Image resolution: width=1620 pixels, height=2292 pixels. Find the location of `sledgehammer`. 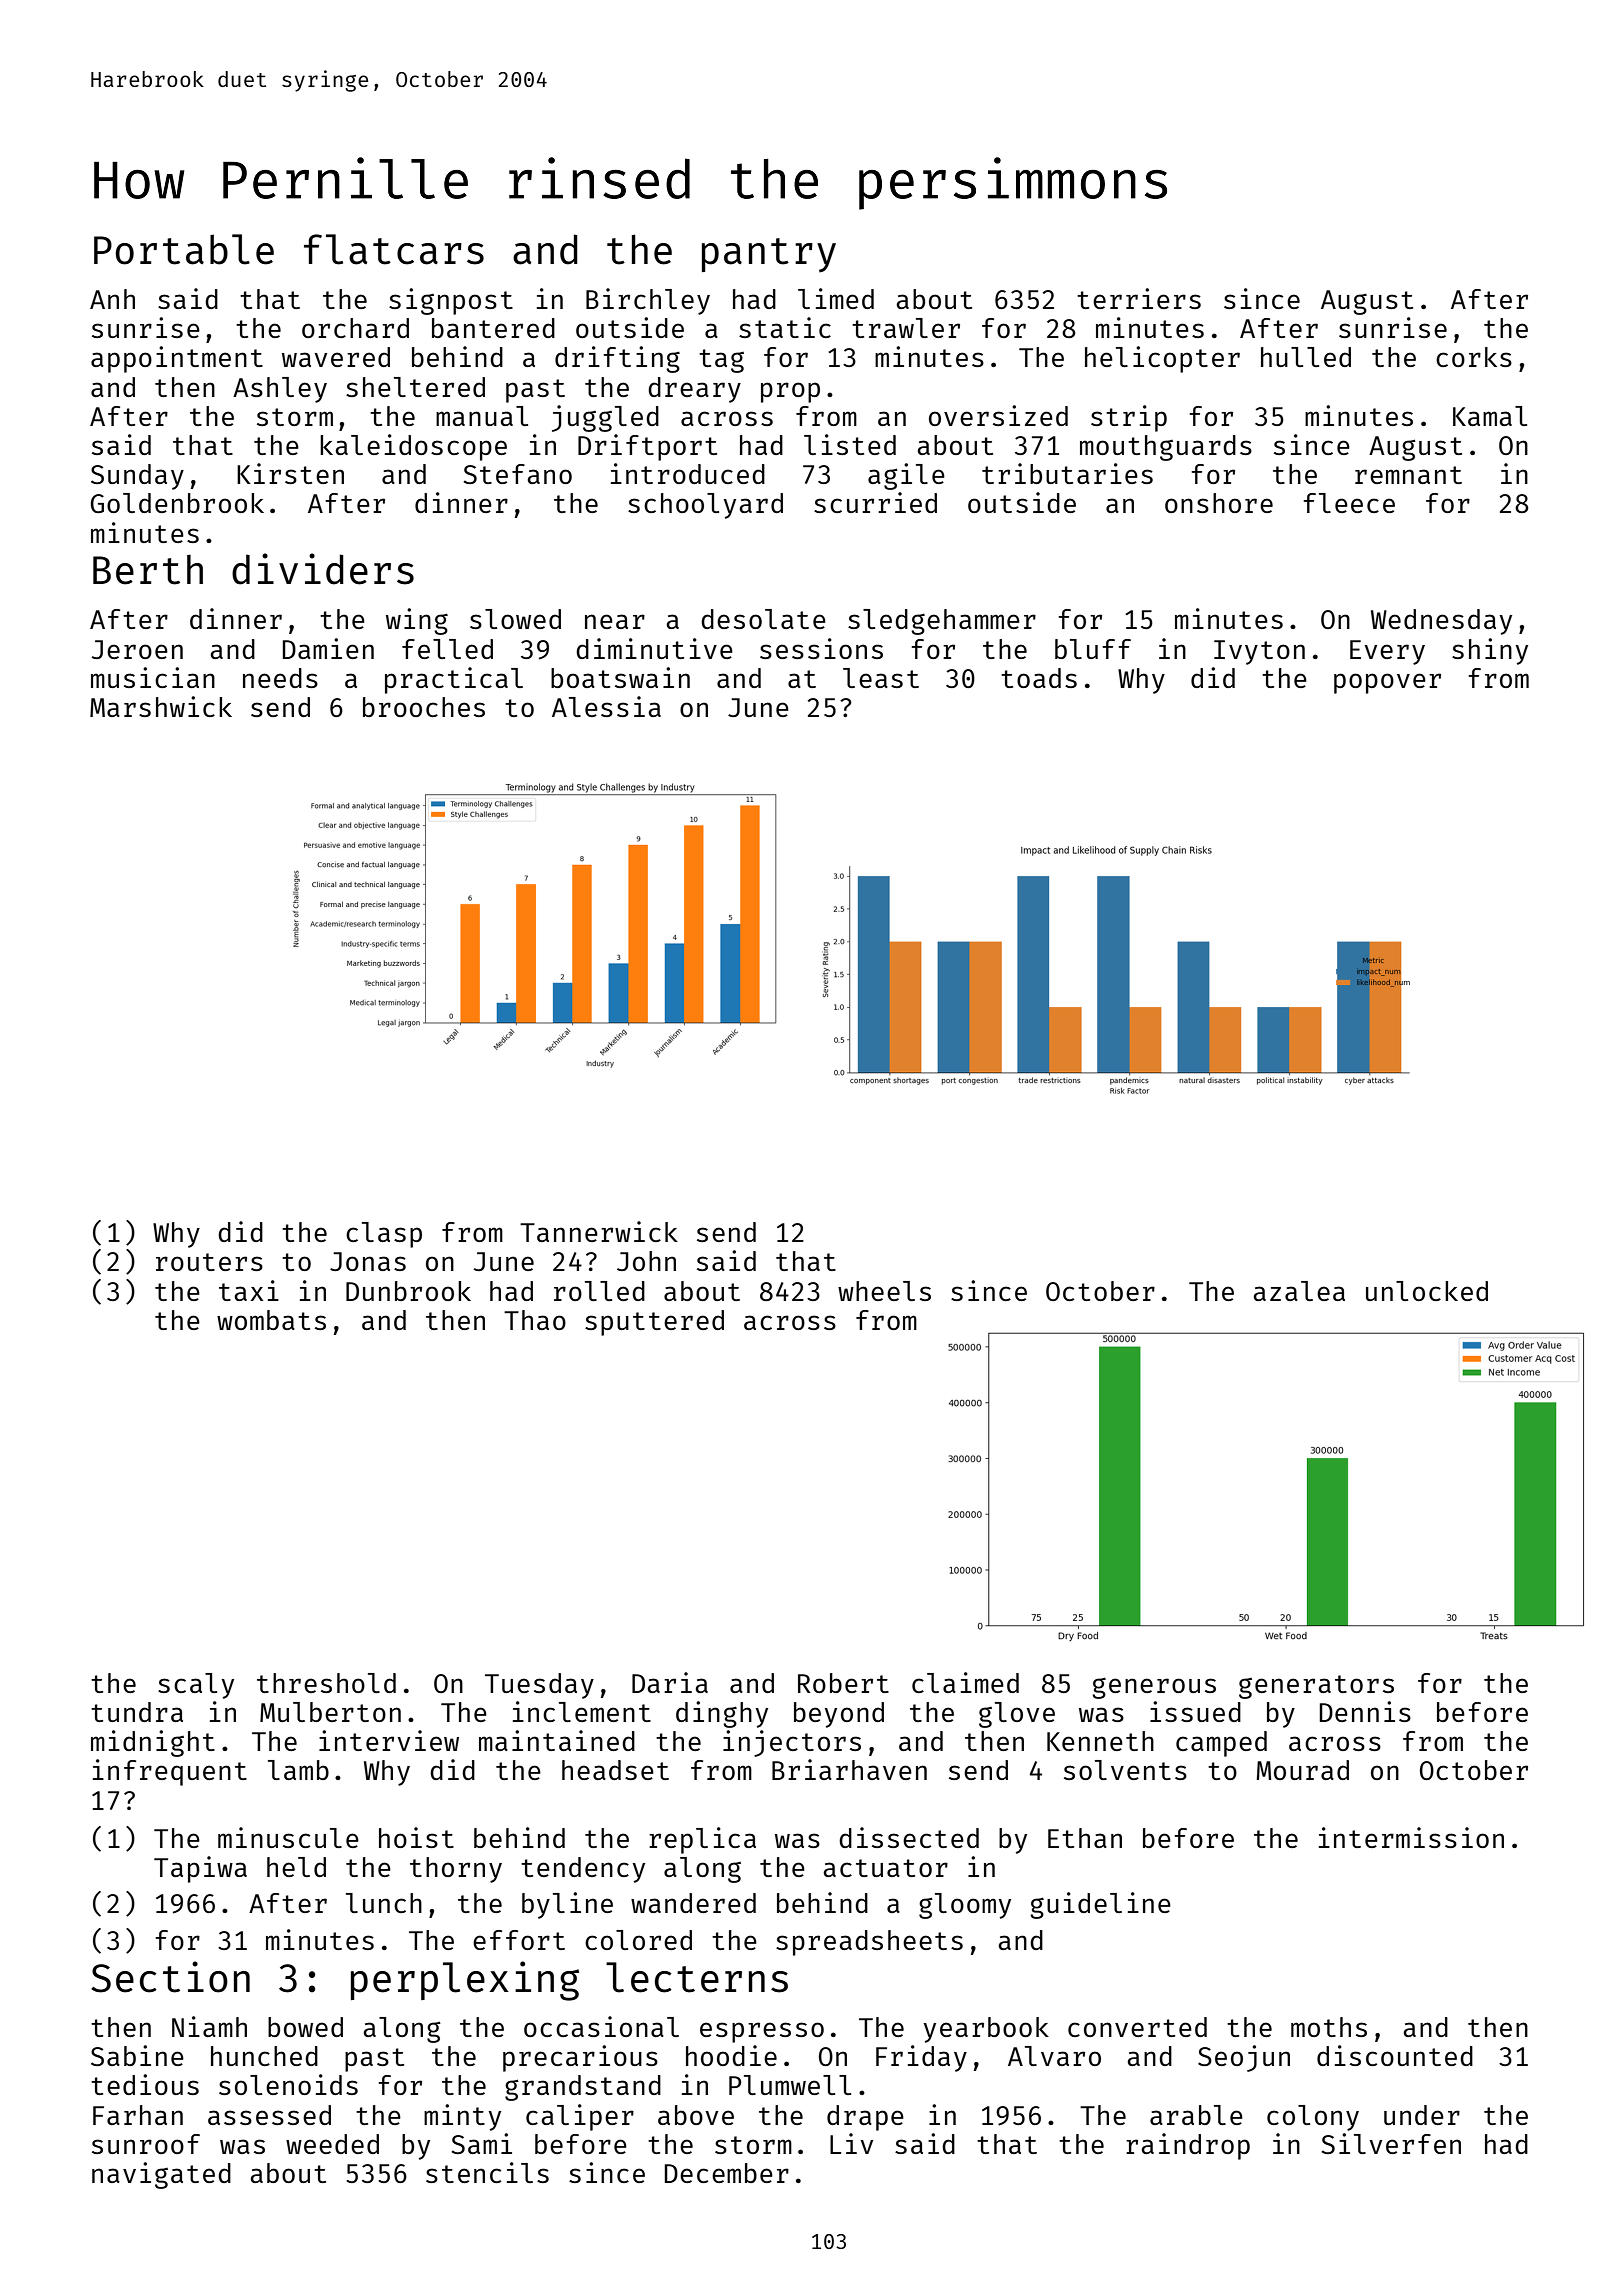

sledgehammer is located at coordinates (942, 622).
